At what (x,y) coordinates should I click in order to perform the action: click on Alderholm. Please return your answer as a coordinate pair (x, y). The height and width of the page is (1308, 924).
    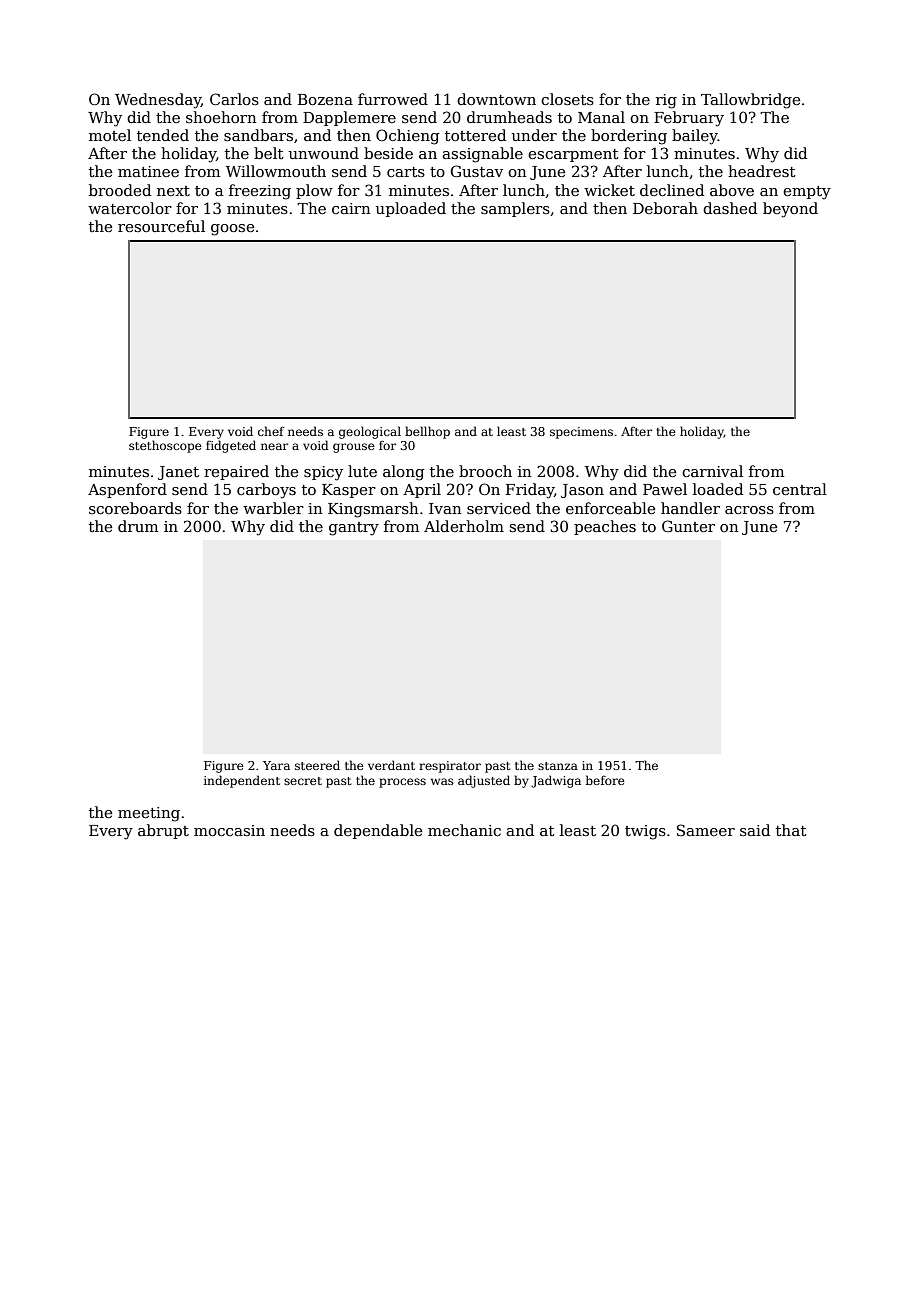
    Looking at the image, I should click on (464, 526).
